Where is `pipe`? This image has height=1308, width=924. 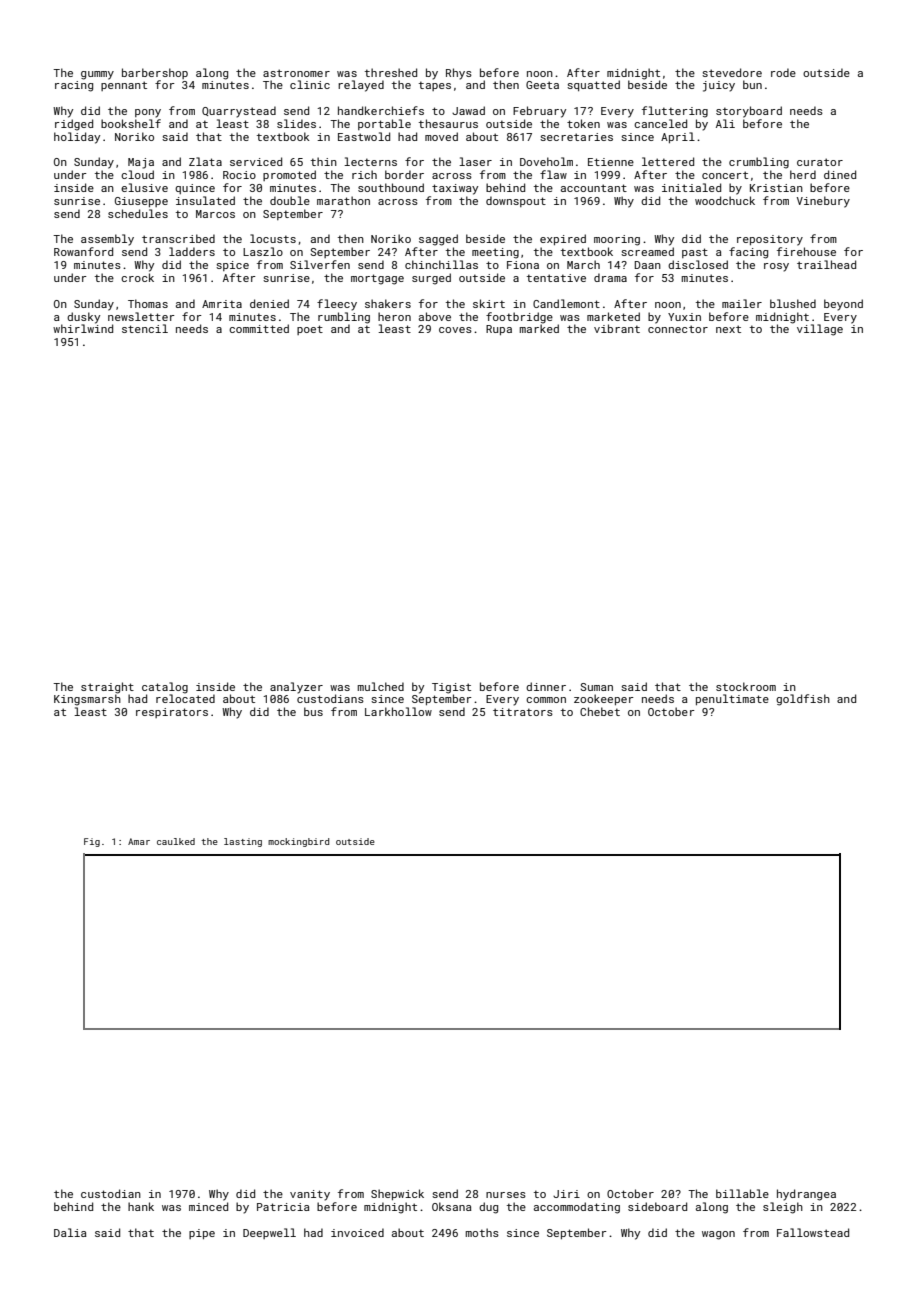 pipe is located at coordinates (202, 1234).
